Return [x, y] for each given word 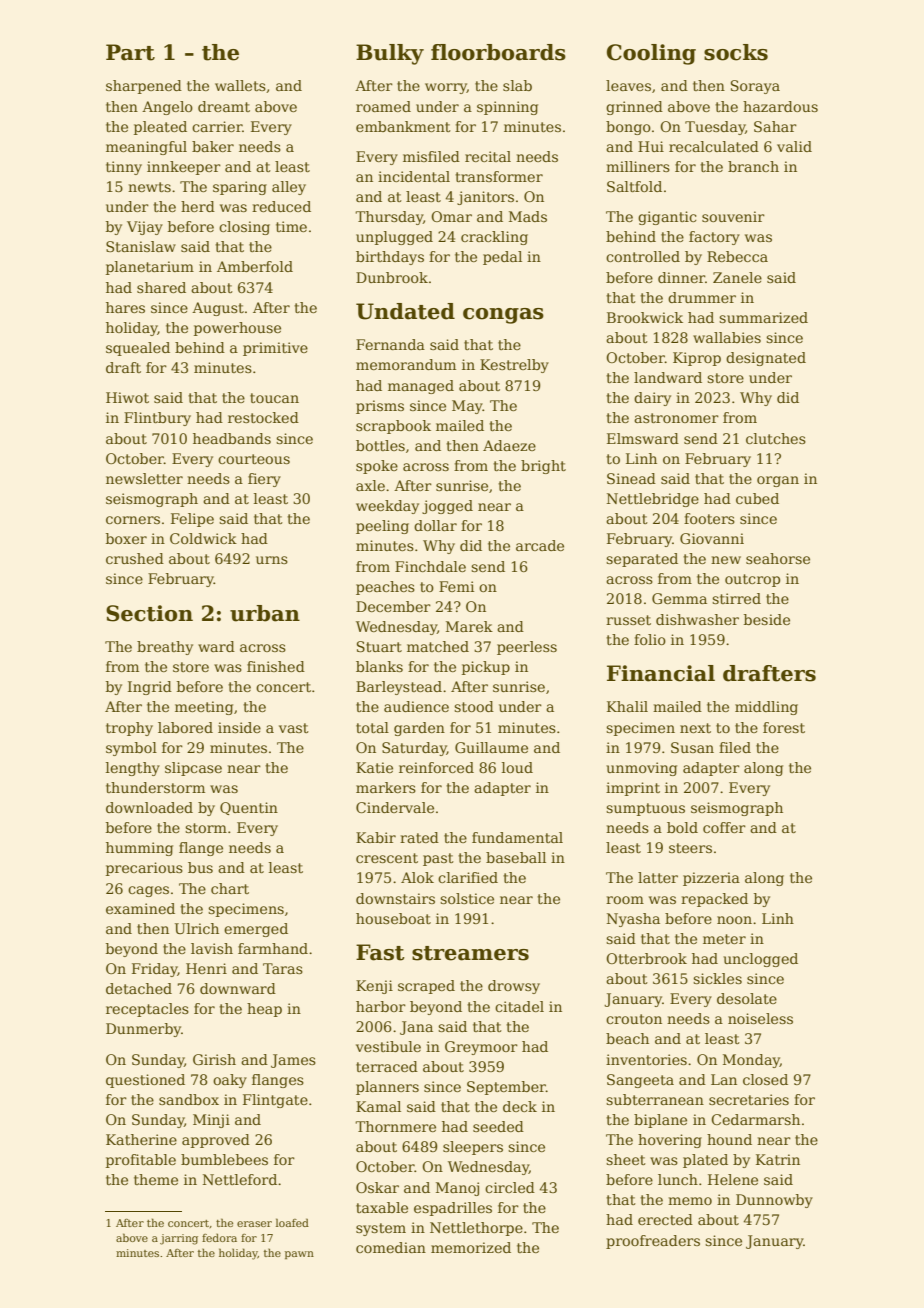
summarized [763, 317]
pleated [160, 128]
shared [161, 287]
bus [200, 867]
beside [767, 619]
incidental [414, 176]
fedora [219, 1237]
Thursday [389, 218]
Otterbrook [646, 958]
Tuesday [715, 128]
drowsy [514, 987]
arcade [540, 545]
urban [265, 613]
